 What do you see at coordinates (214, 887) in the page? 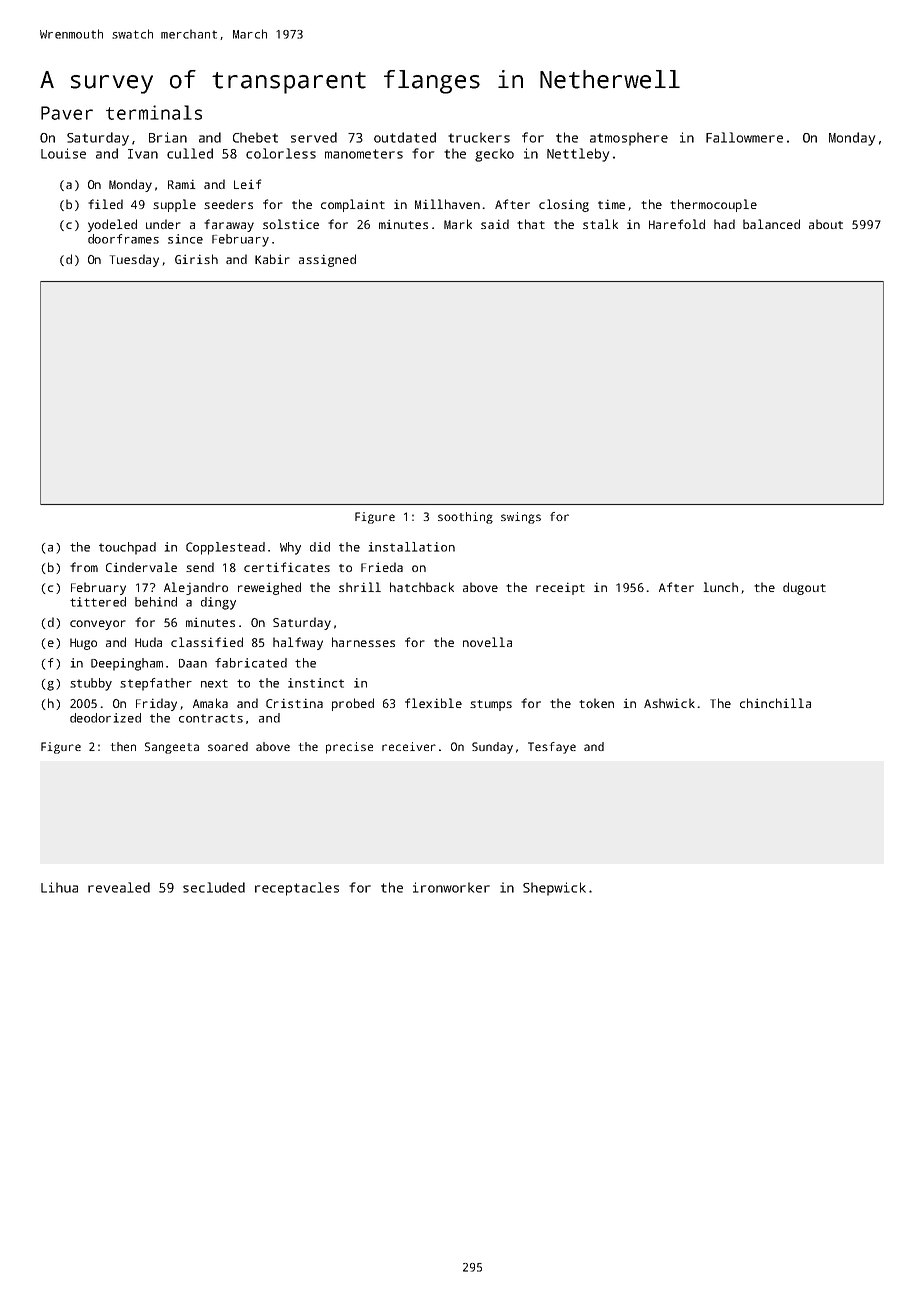
I see `secluded` at bounding box center [214, 887].
